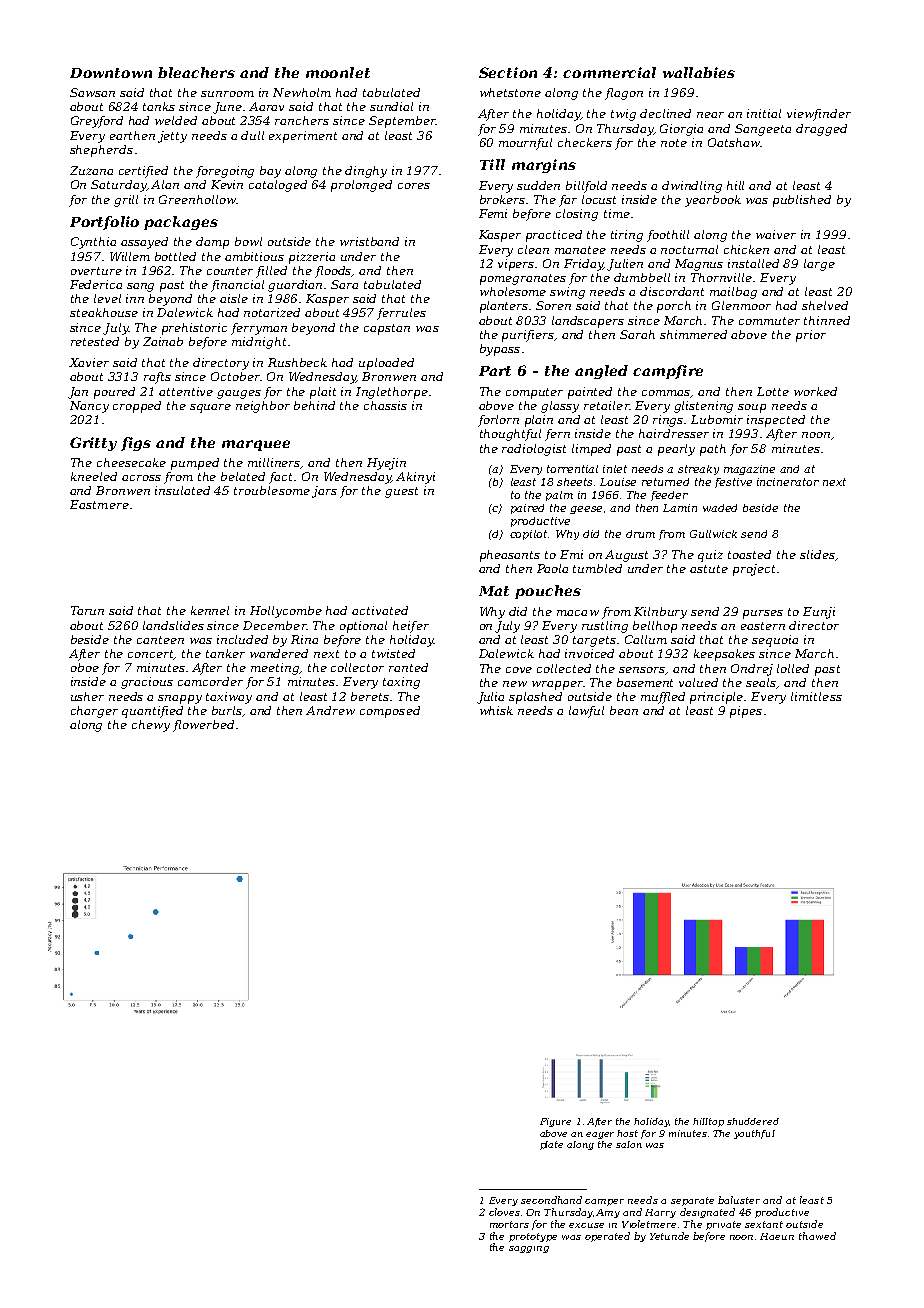 The image size is (924, 1308). Describe the element at coordinates (753, 1121) in the screenshot. I see `shuddered` at that location.
